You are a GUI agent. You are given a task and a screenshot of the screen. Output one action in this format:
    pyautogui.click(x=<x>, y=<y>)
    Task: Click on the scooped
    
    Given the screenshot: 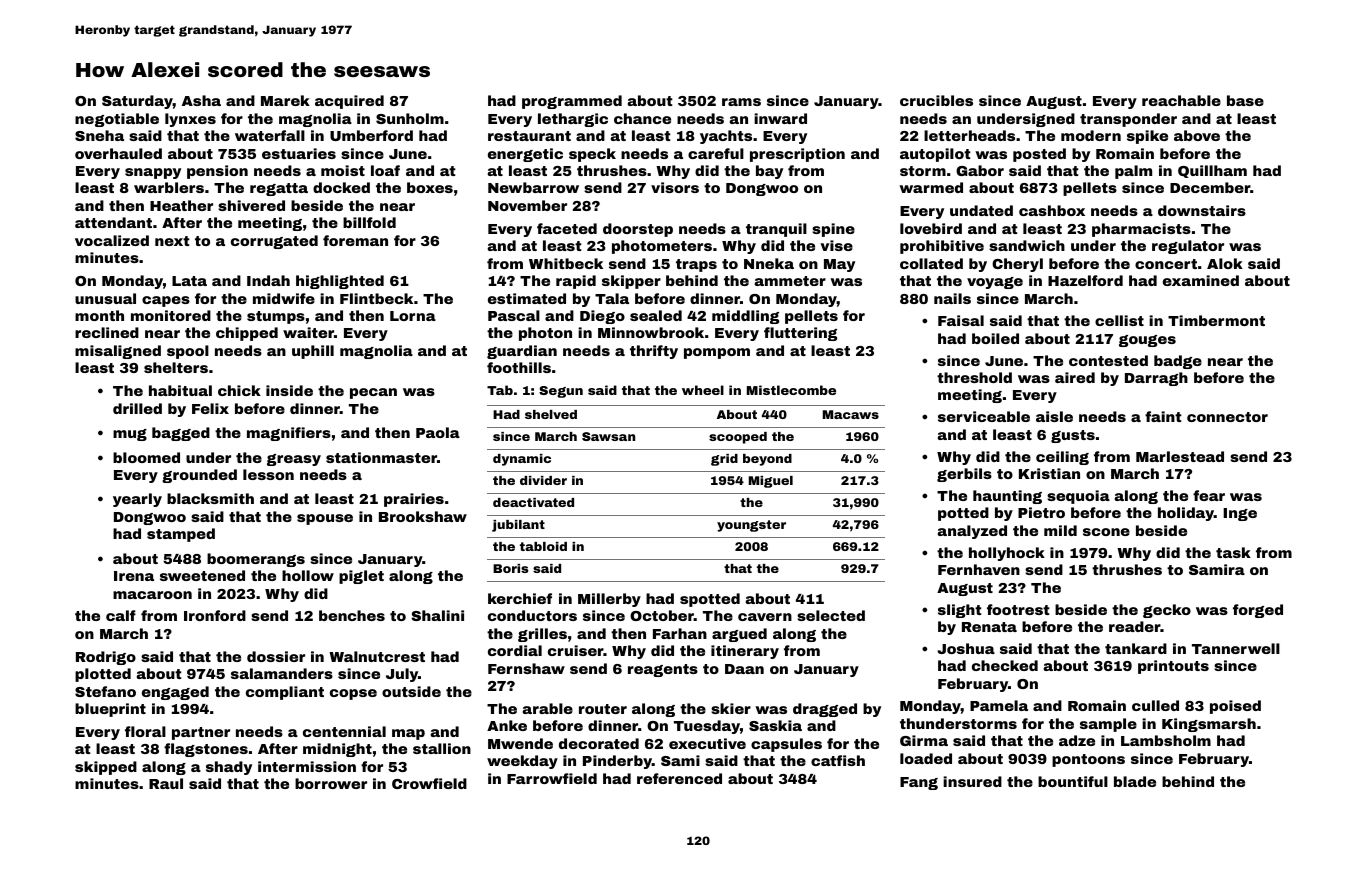 What is the action you would take?
    pyautogui.click(x=738, y=438)
